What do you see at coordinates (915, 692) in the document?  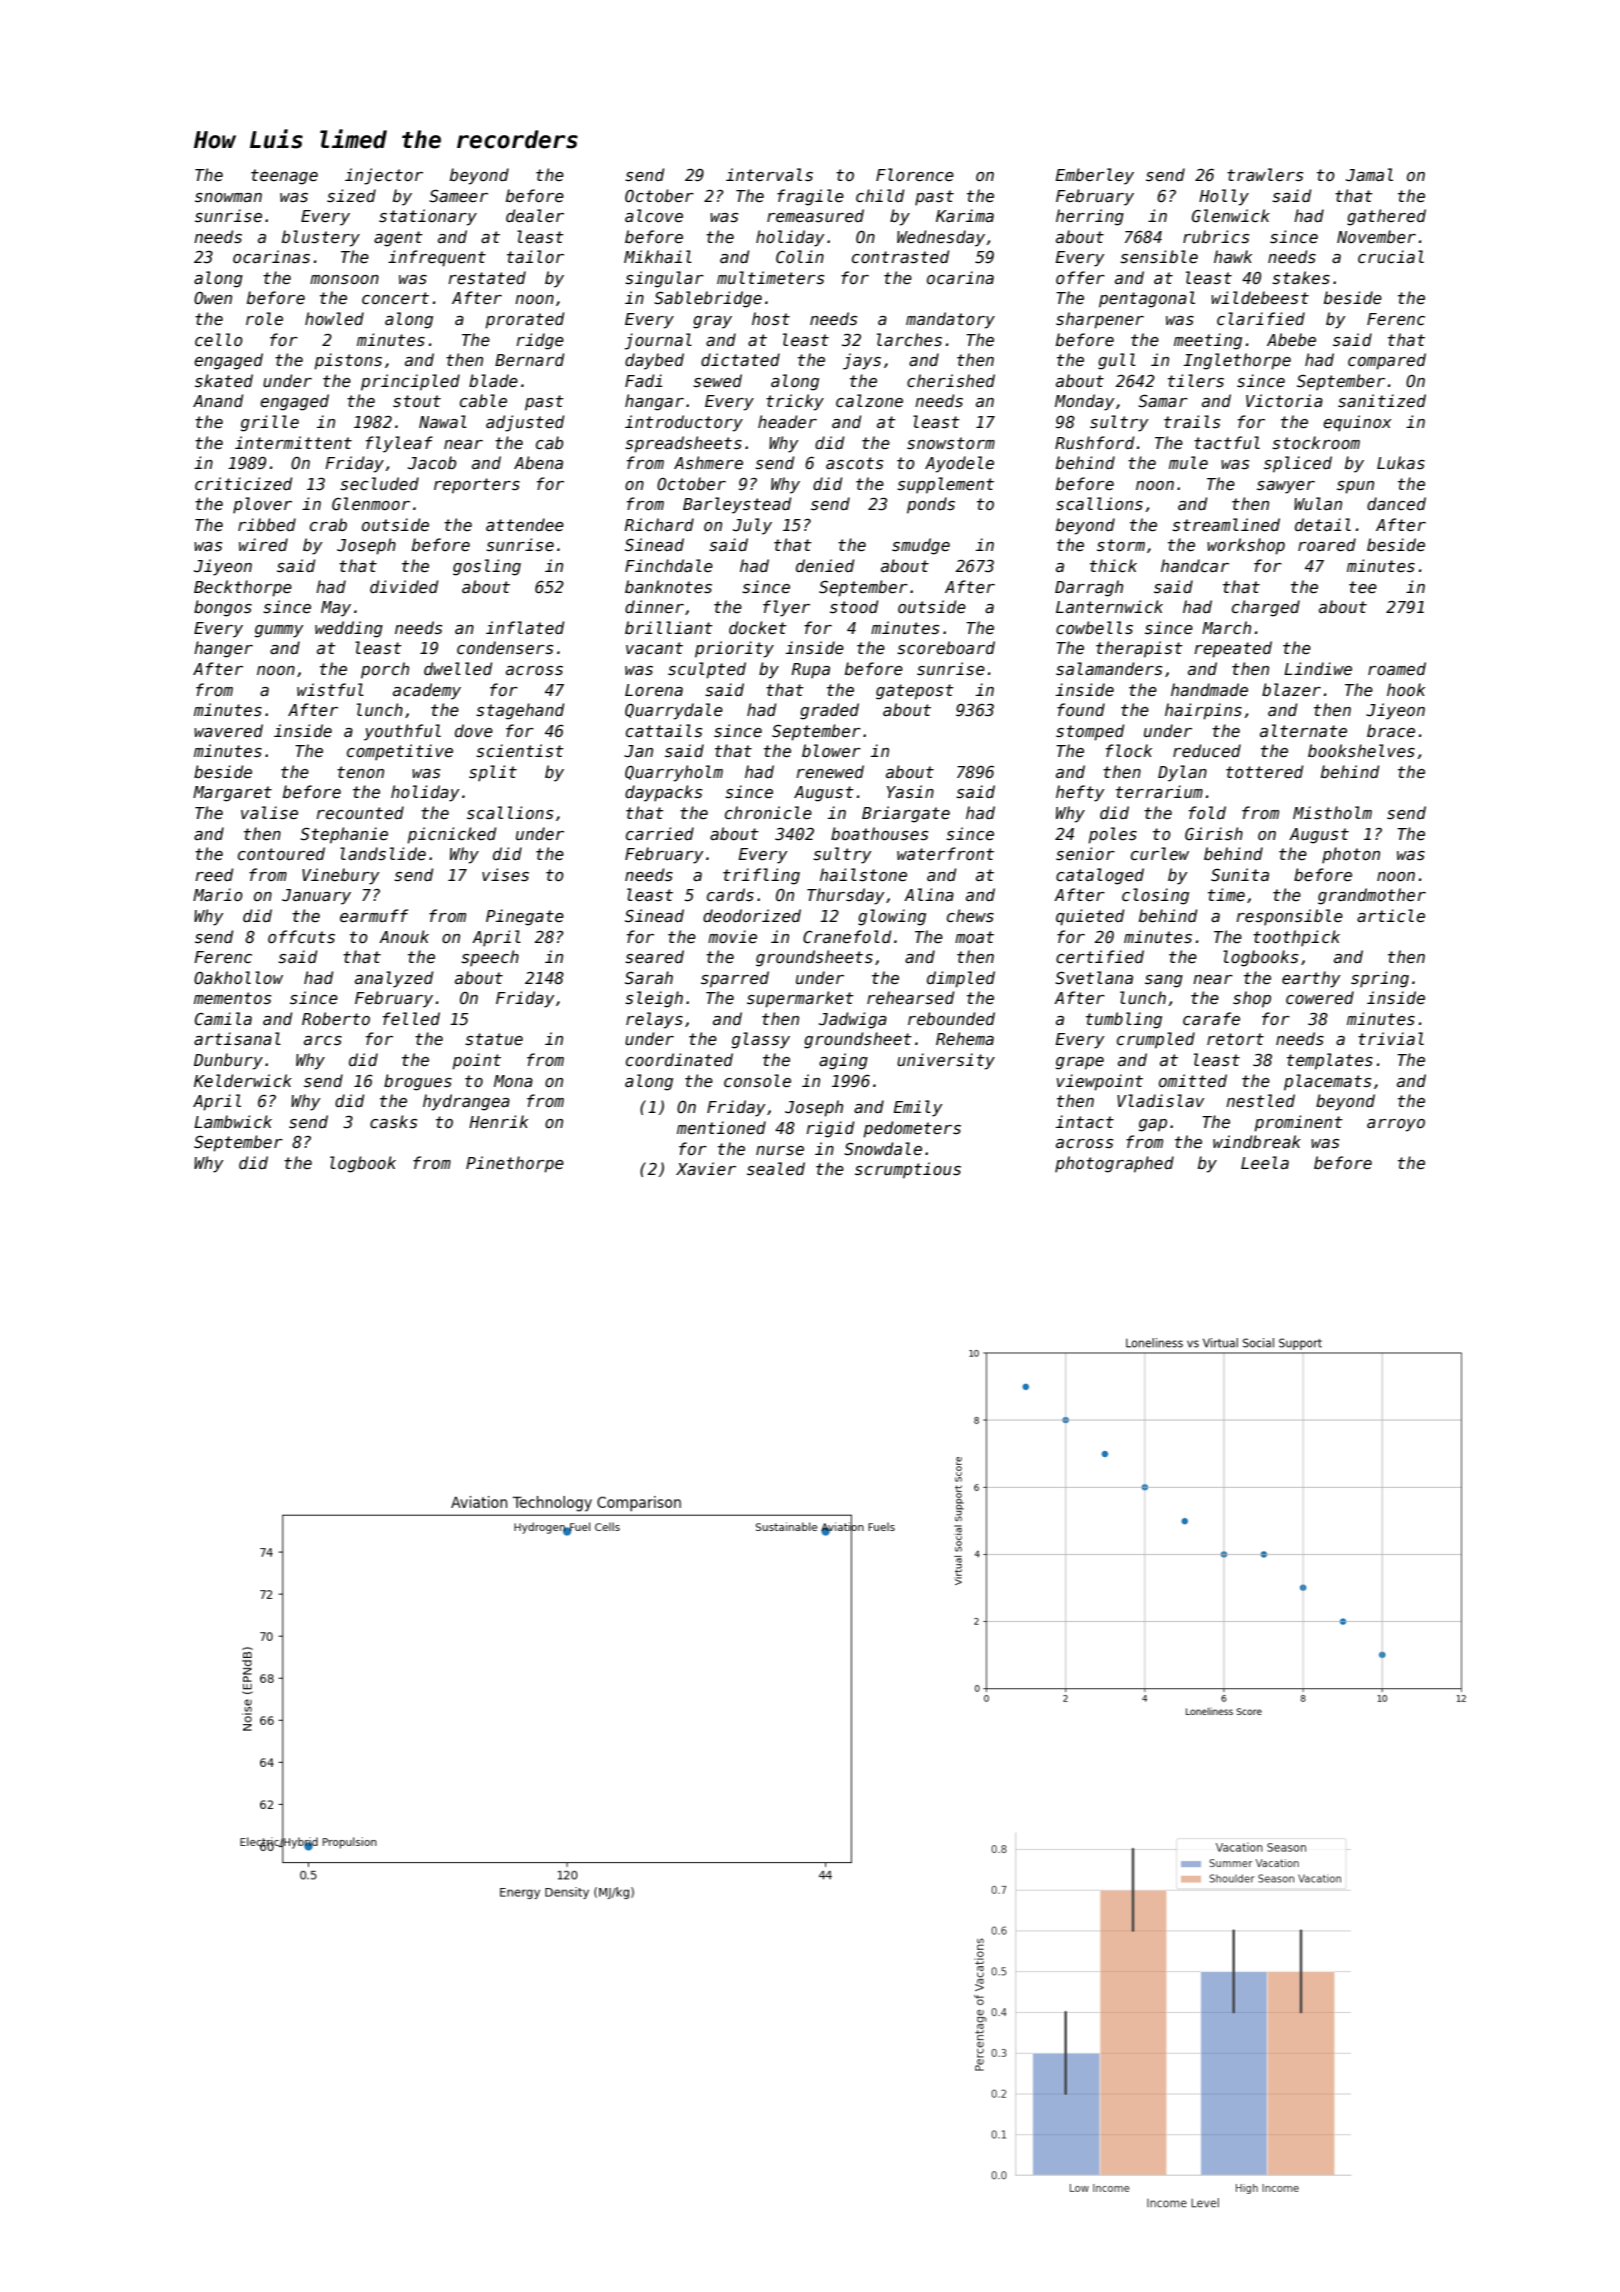 I see `gatepost` at bounding box center [915, 692].
